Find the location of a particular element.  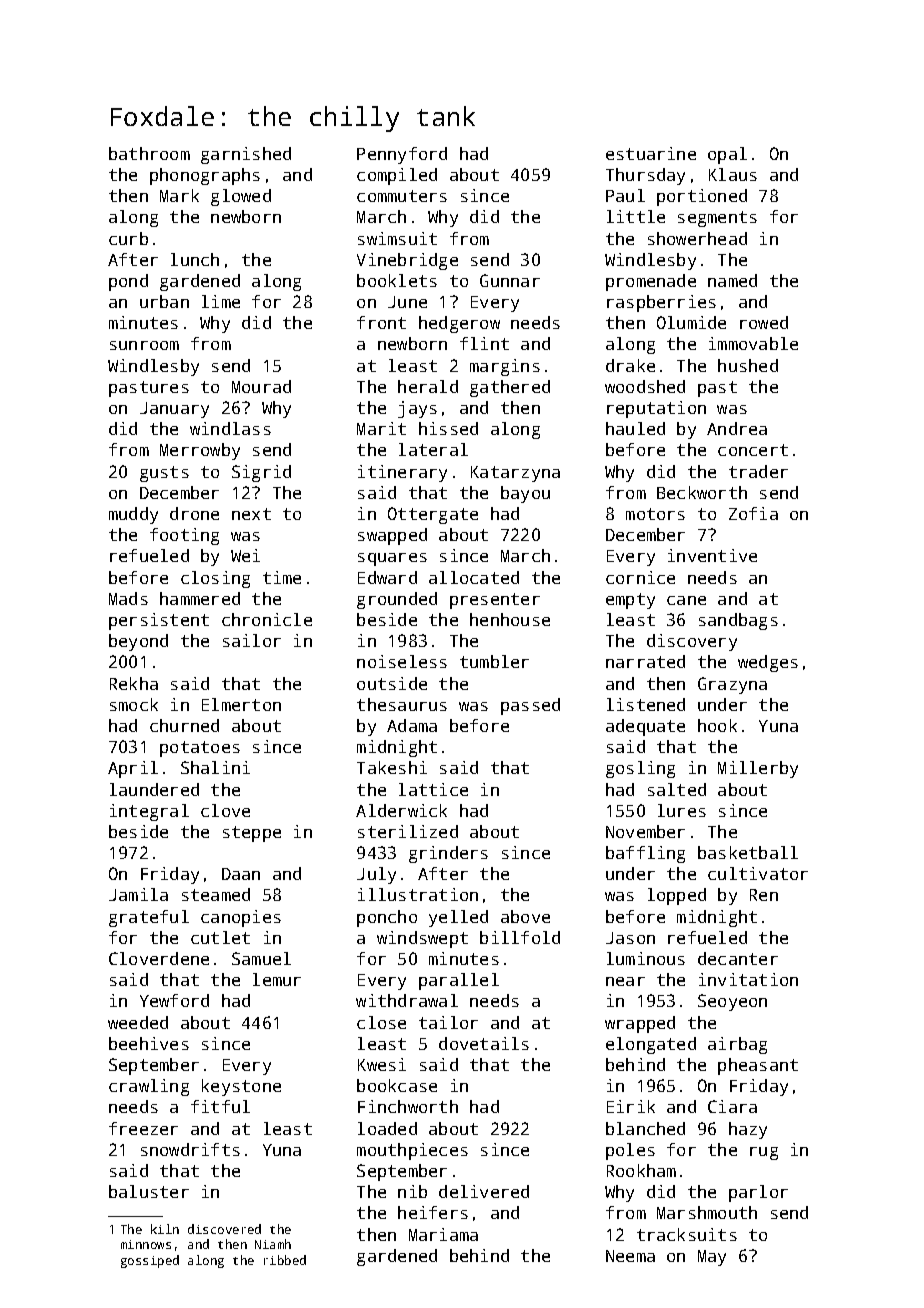

squares is located at coordinates (392, 559).
